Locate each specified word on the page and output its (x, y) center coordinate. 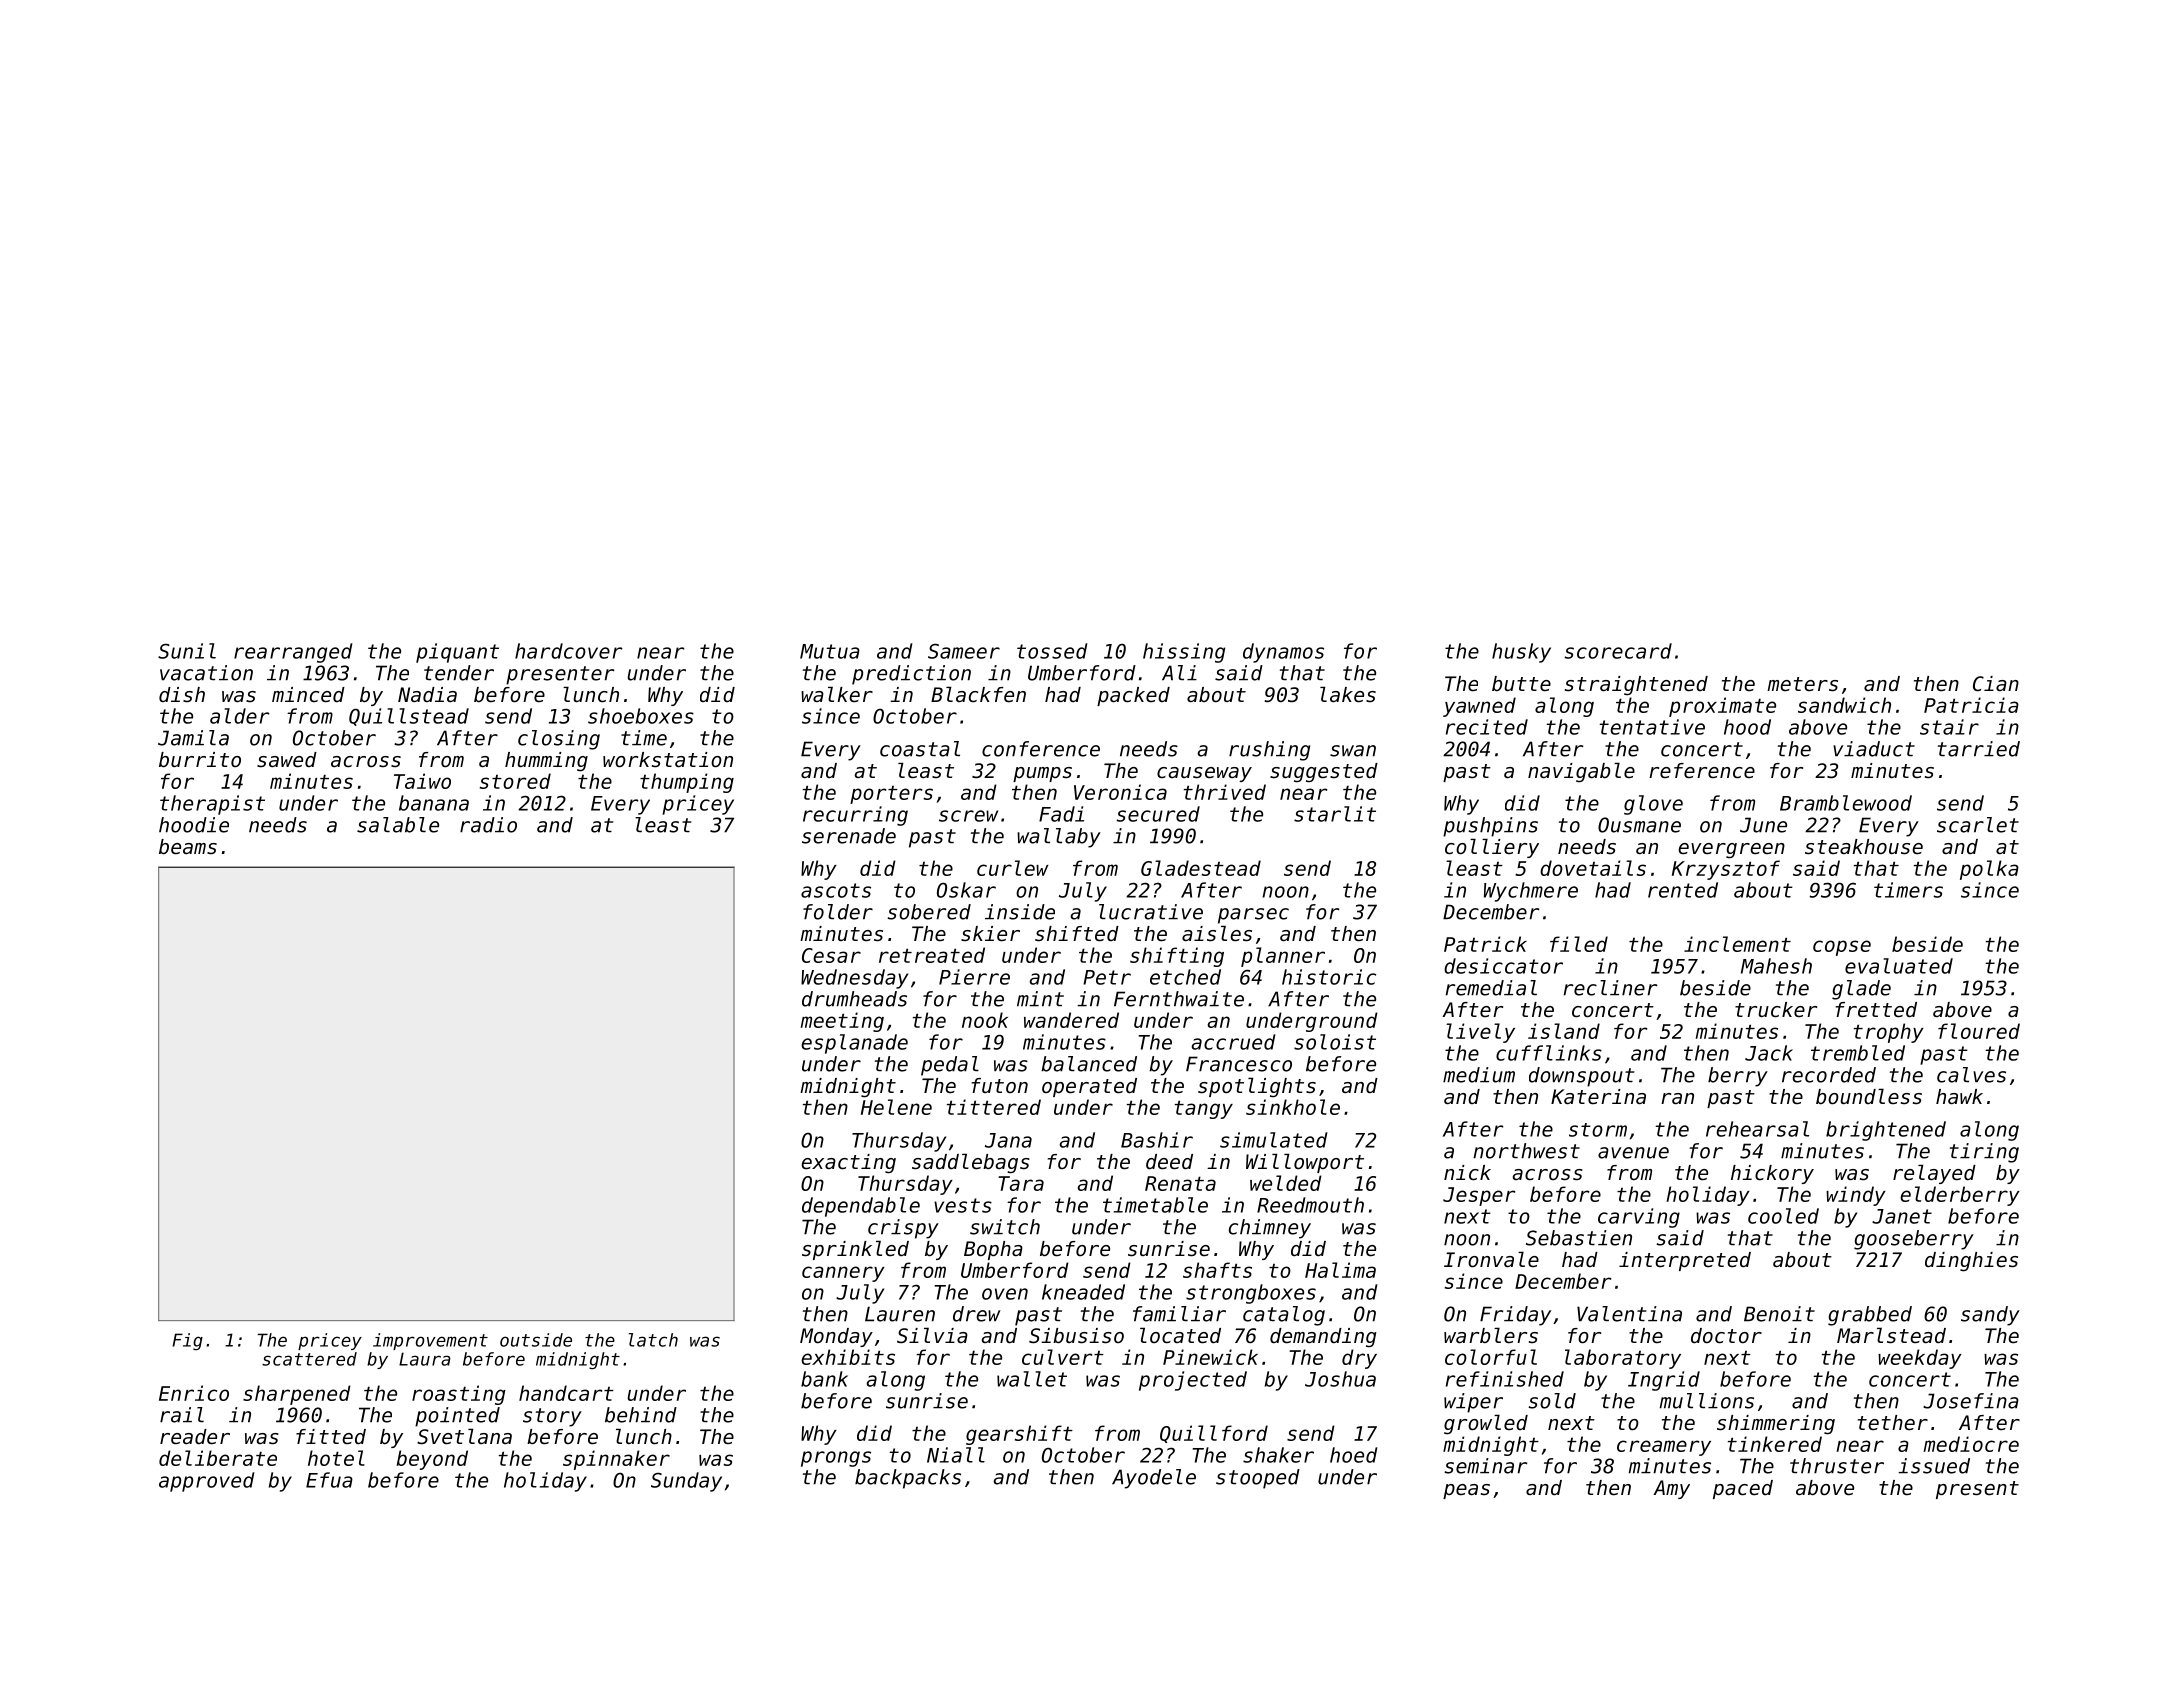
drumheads (854, 999)
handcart (566, 1393)
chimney (1270, 1229)
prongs (836, 1459)
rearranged (293, 653)
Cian (1996, 684)
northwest (1526, 1151)
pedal (950, 1066)
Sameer (964, 651)
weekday (1920, 1359)
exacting (848, 1164)
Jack (1769, 1053)
